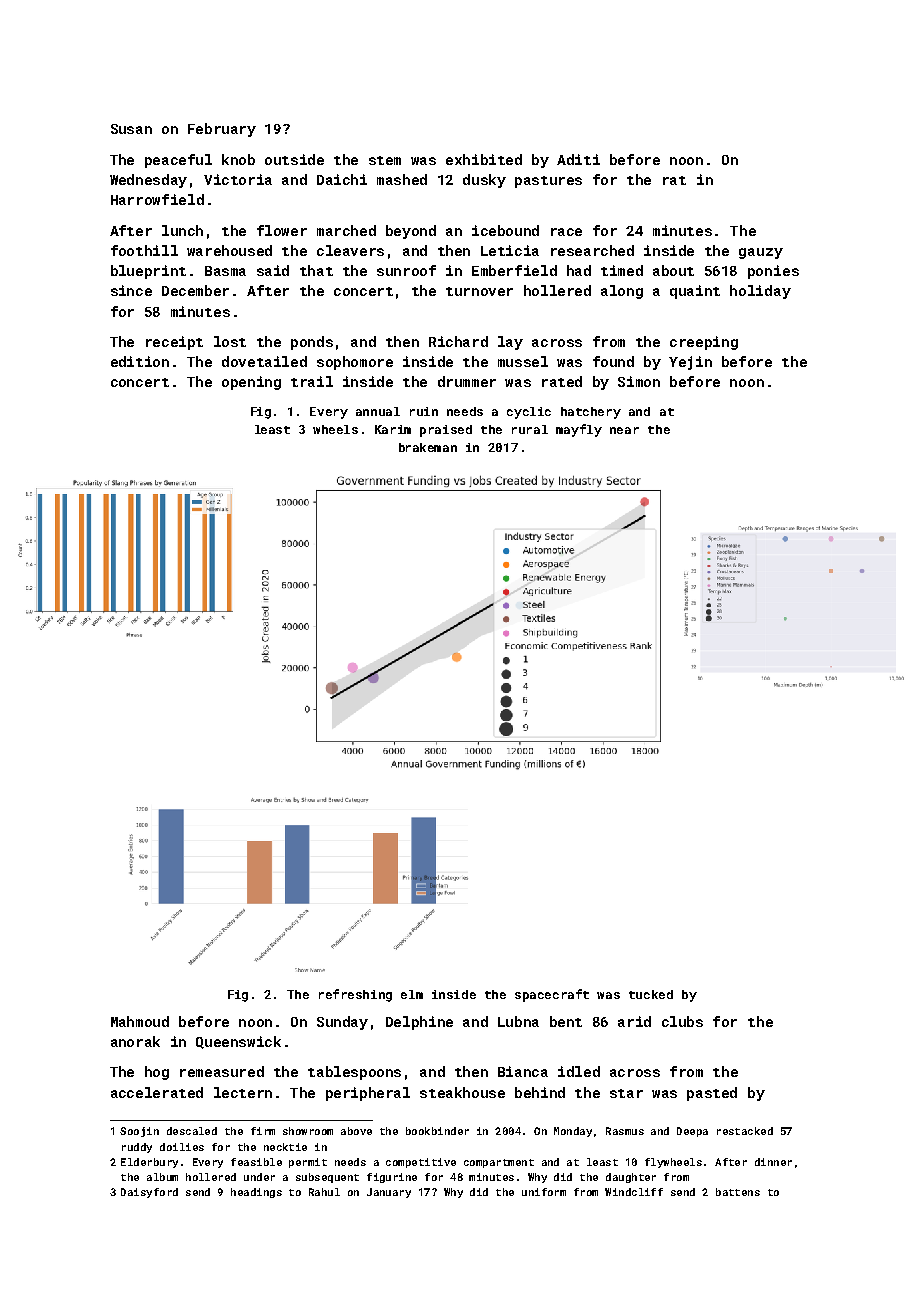  I want to click on ruin, so click(424, 411).
